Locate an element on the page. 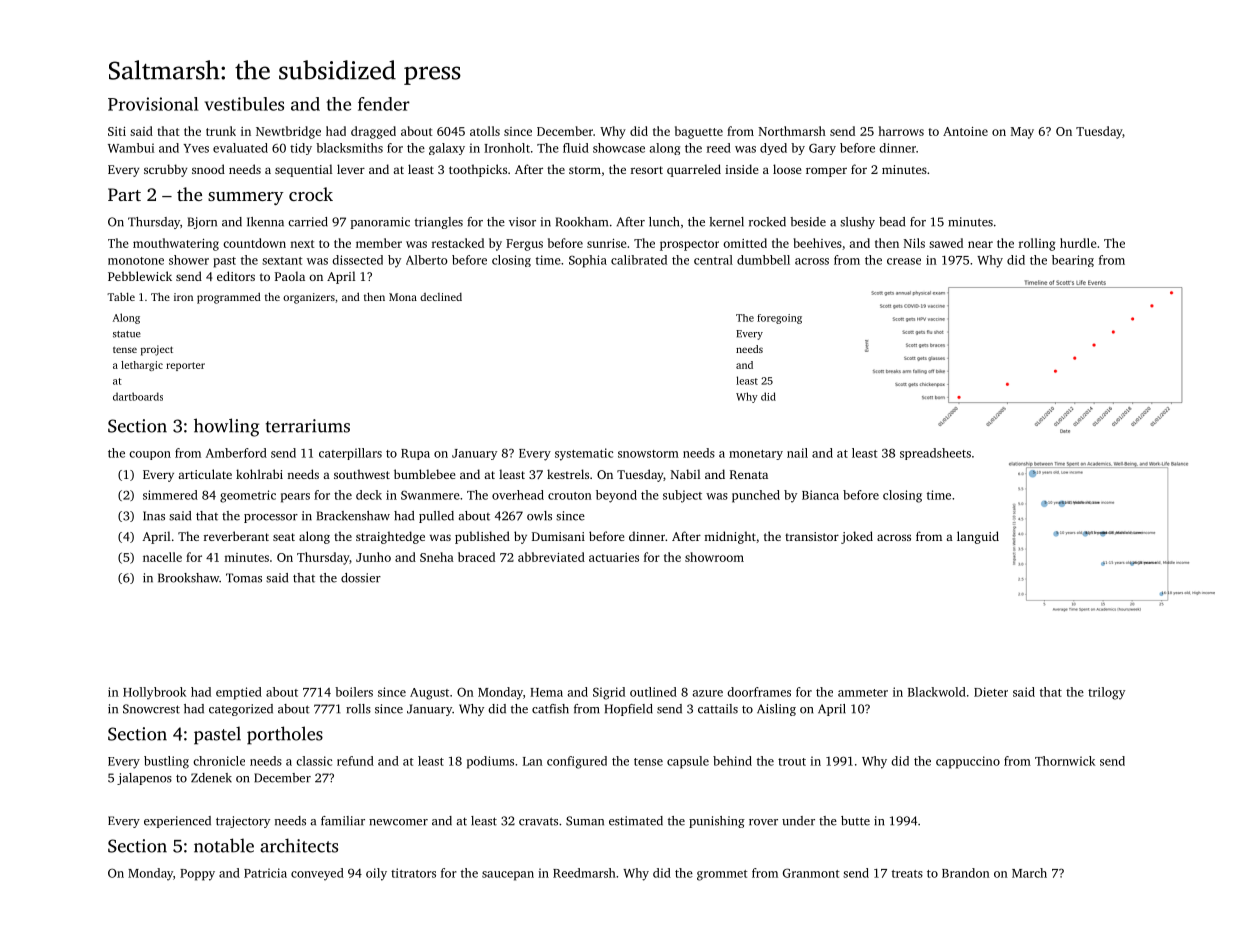 This image has height=952, width=1233. Pebblewick is located at coordinates (140, 276).
